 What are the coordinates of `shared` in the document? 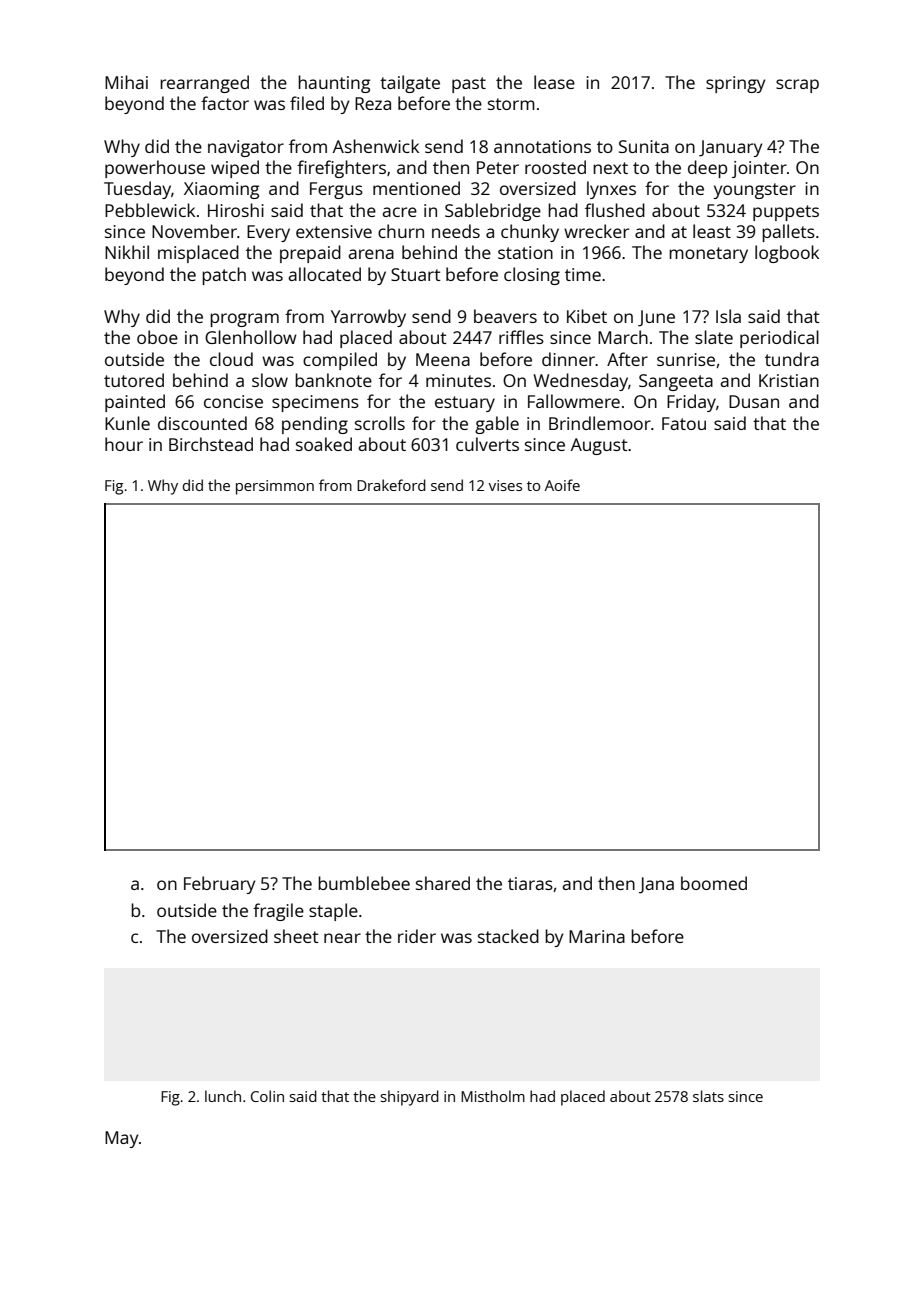 It's located at (443, 883).
